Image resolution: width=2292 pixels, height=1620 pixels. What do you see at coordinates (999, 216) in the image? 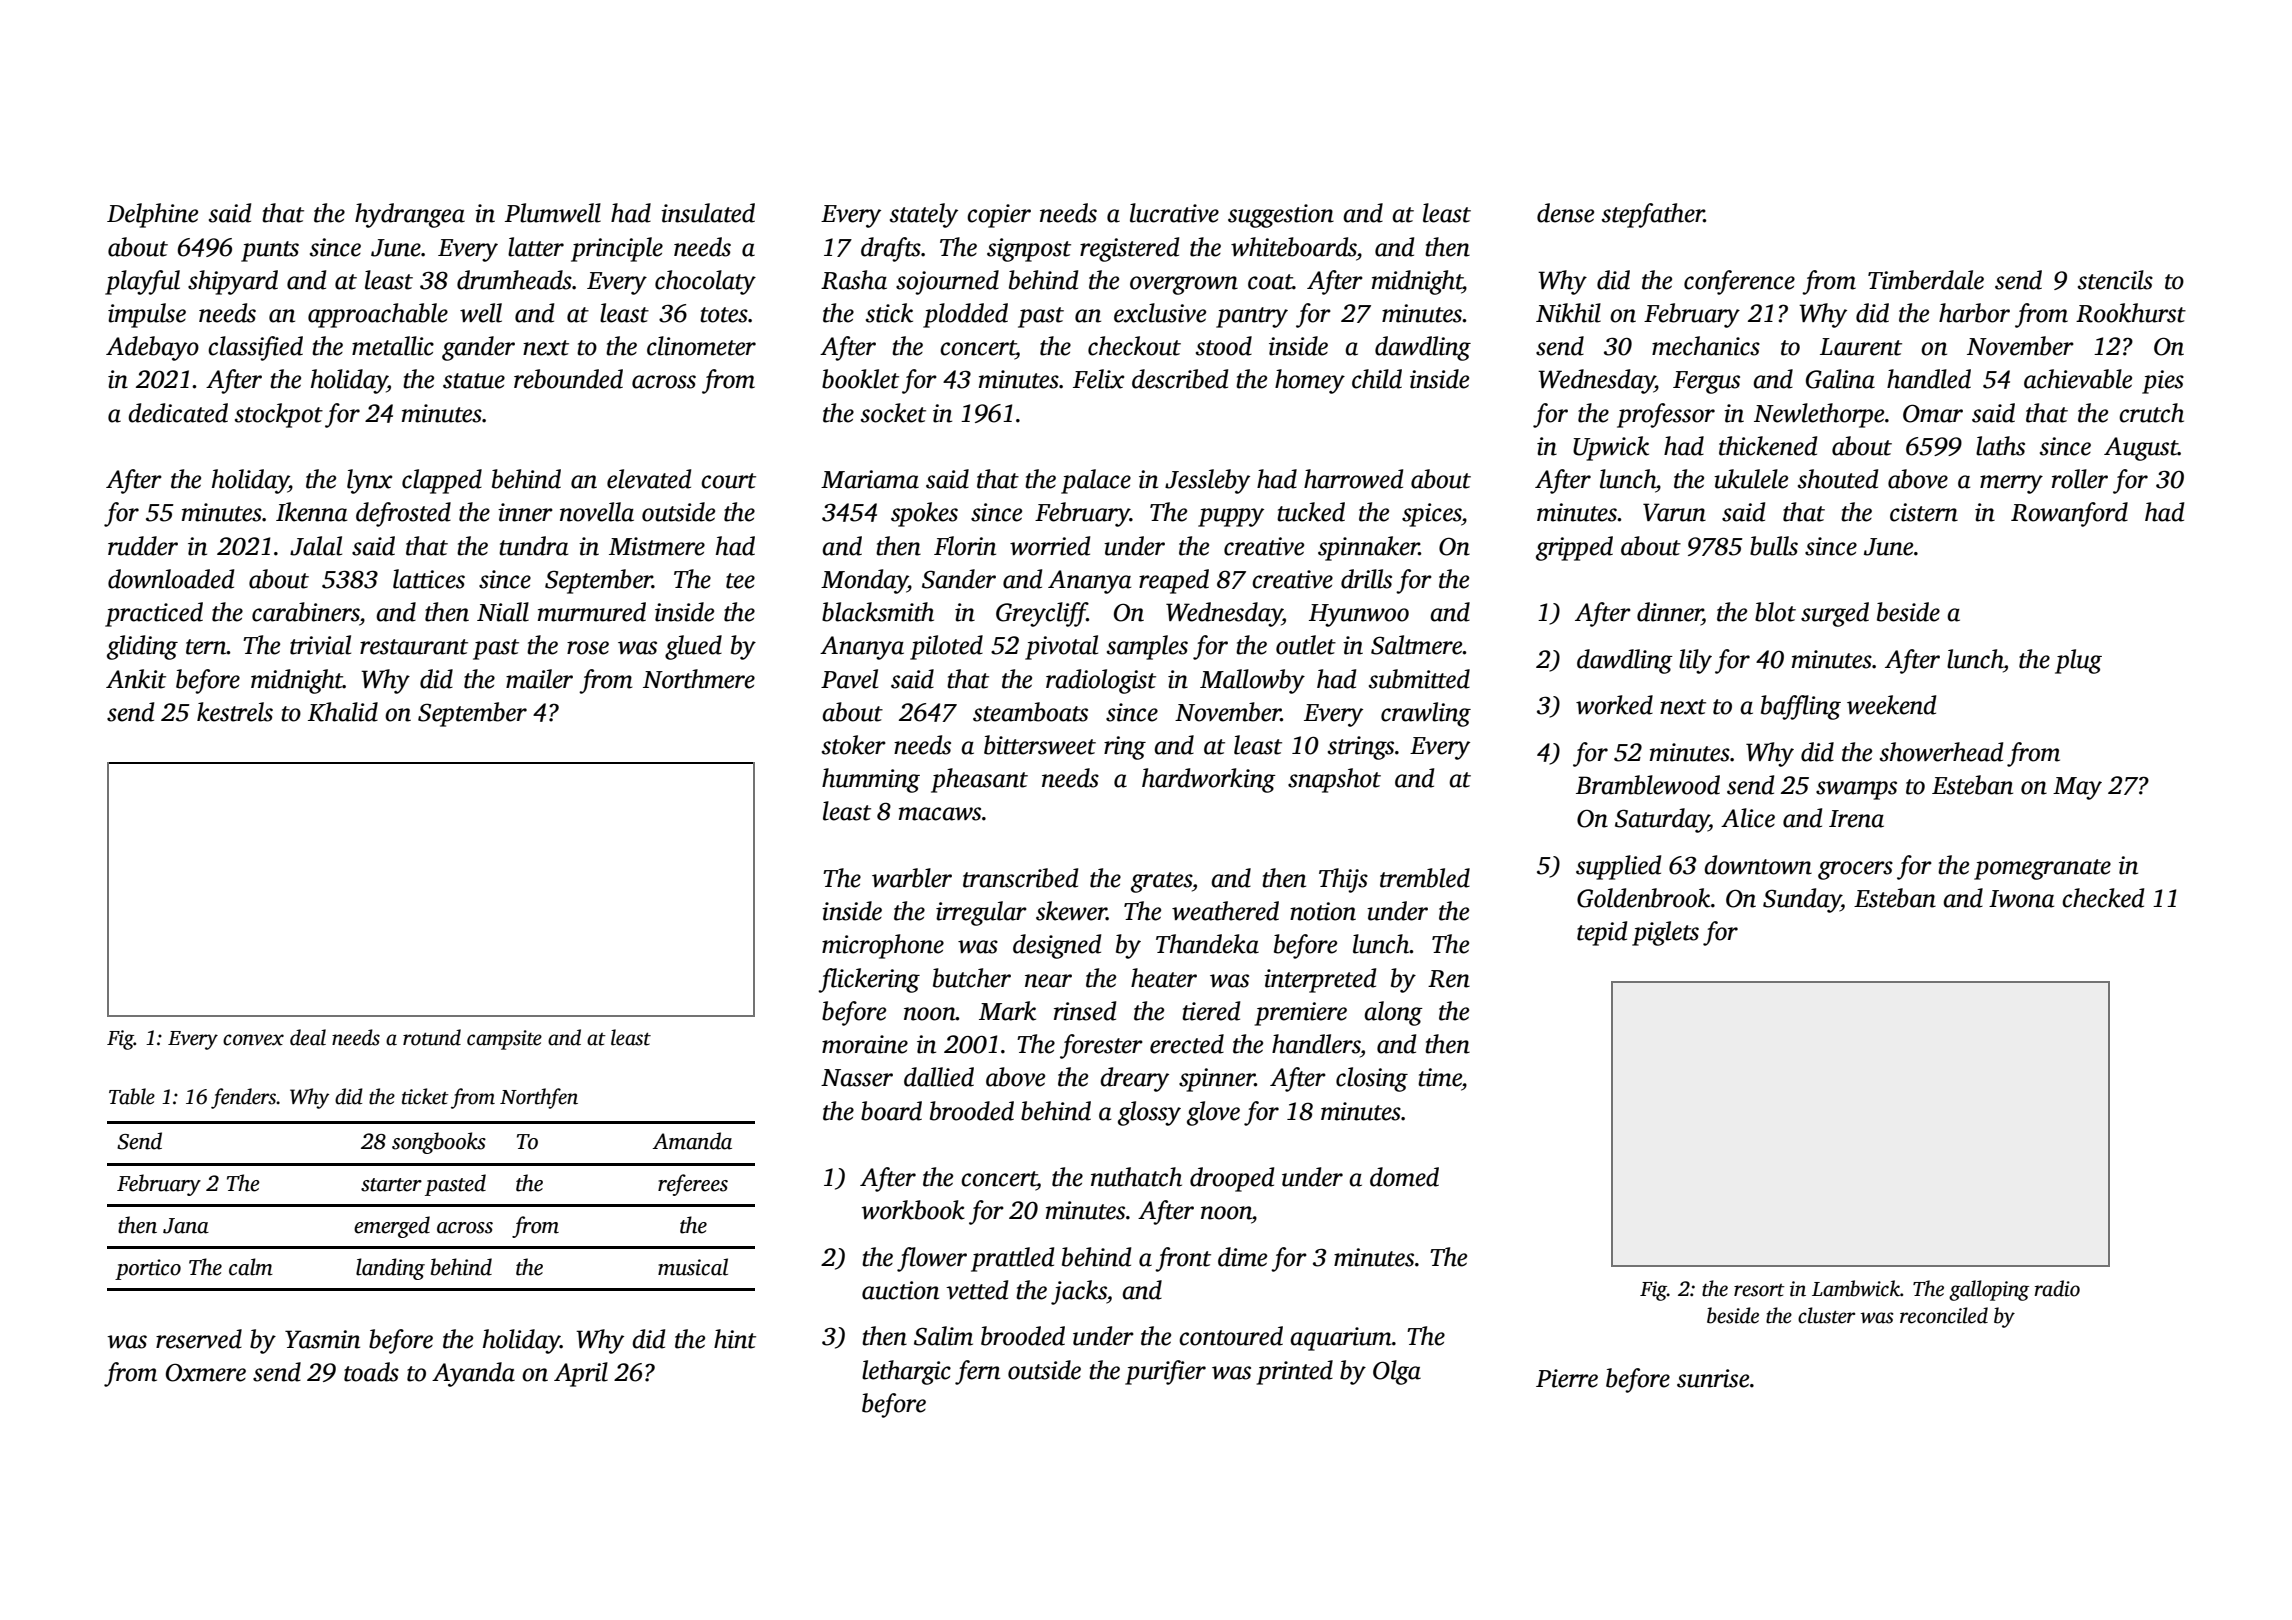
I see `copier` at bounding box center [999, 216].
